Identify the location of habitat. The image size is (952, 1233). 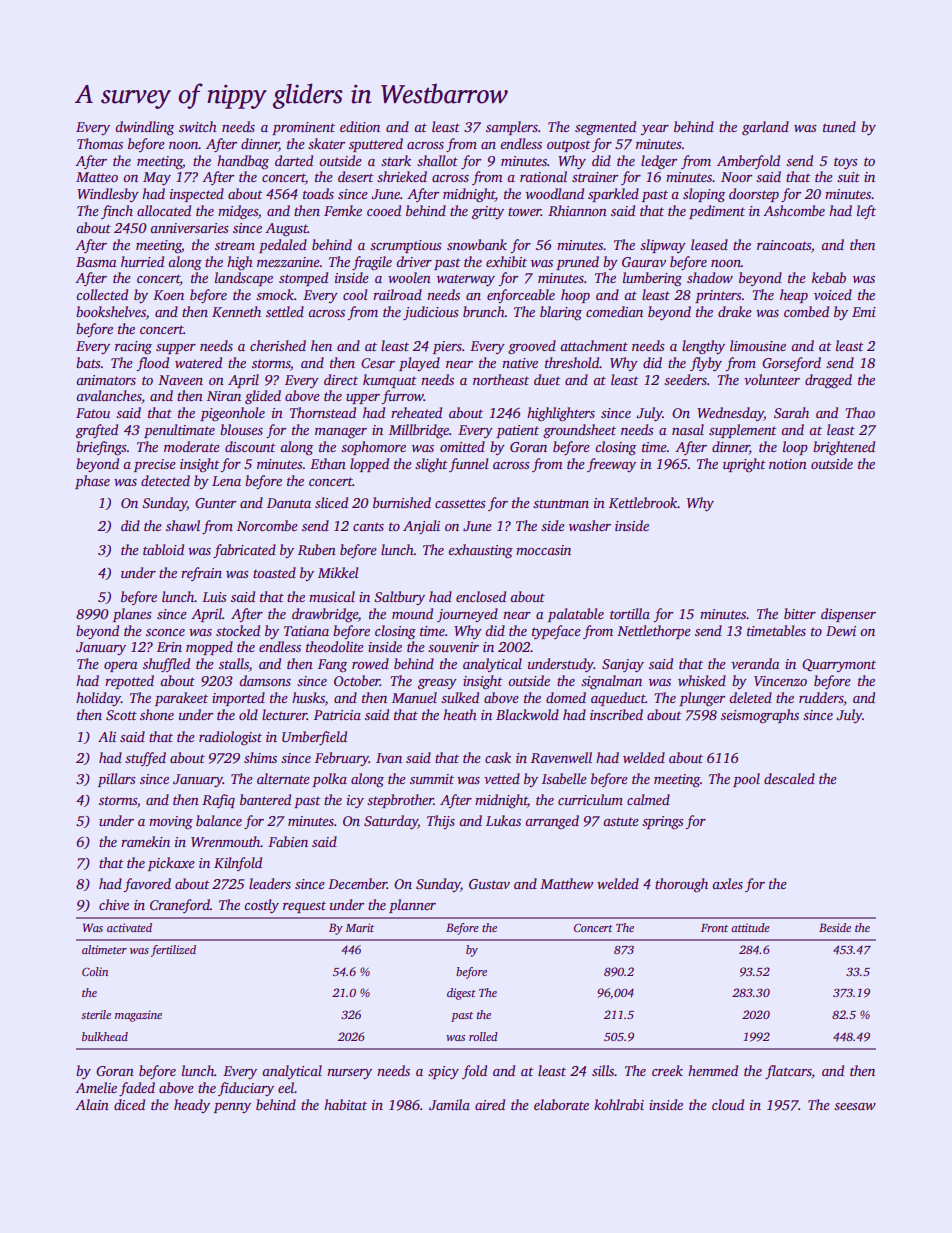
(345, 1104).
